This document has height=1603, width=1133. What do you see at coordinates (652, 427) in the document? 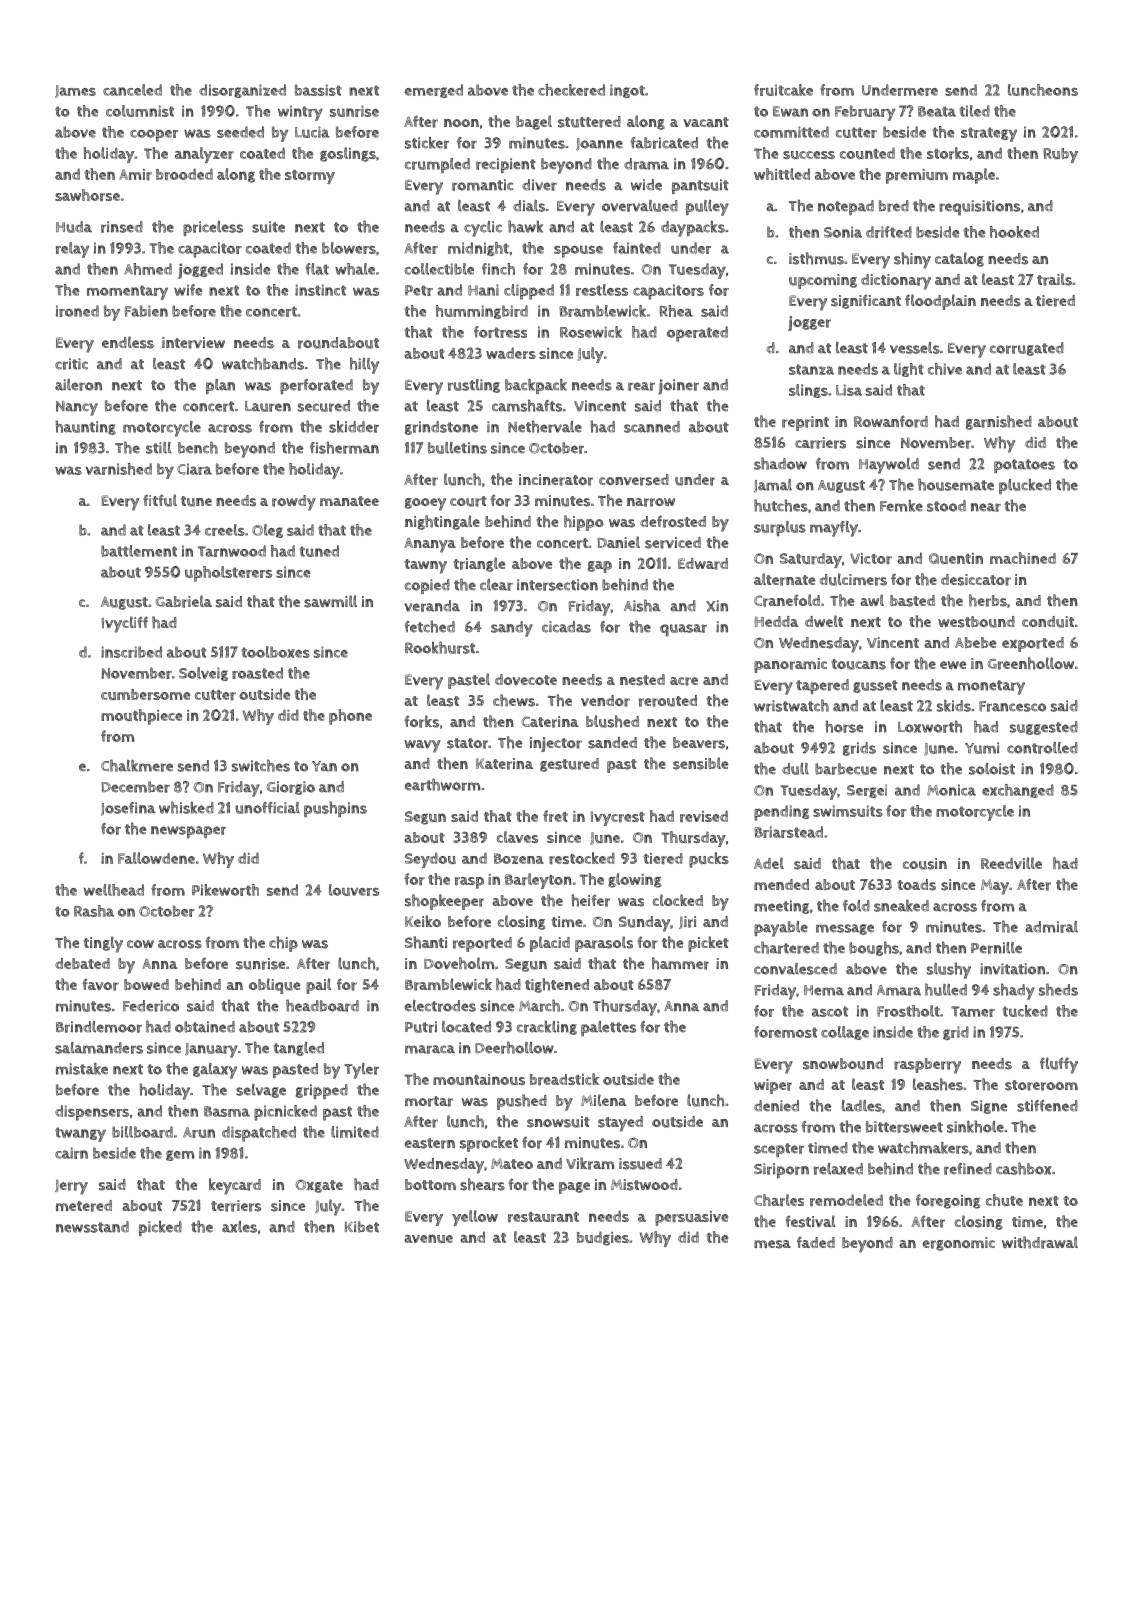
I see `scanned` at bounding box center [652, 427].
